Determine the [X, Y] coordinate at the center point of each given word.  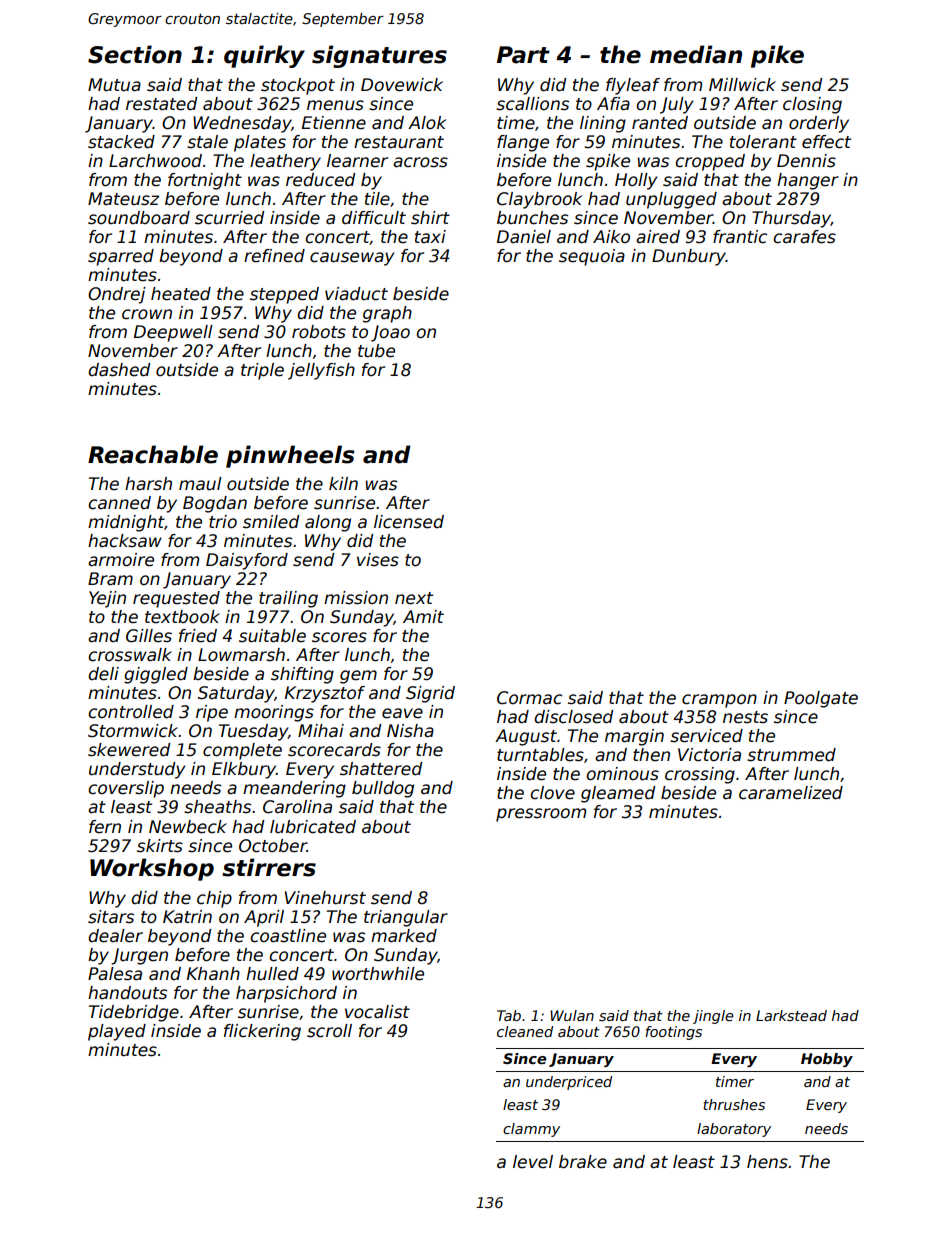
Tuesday [253, 732]
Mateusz [123, 199]
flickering [262, 1032]
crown [147, 314]
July [676, 105]
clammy [531, 1130]
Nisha [410, 731]
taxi [430, 237]
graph [387, 314]
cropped [710, 162]
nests [745, 717]
